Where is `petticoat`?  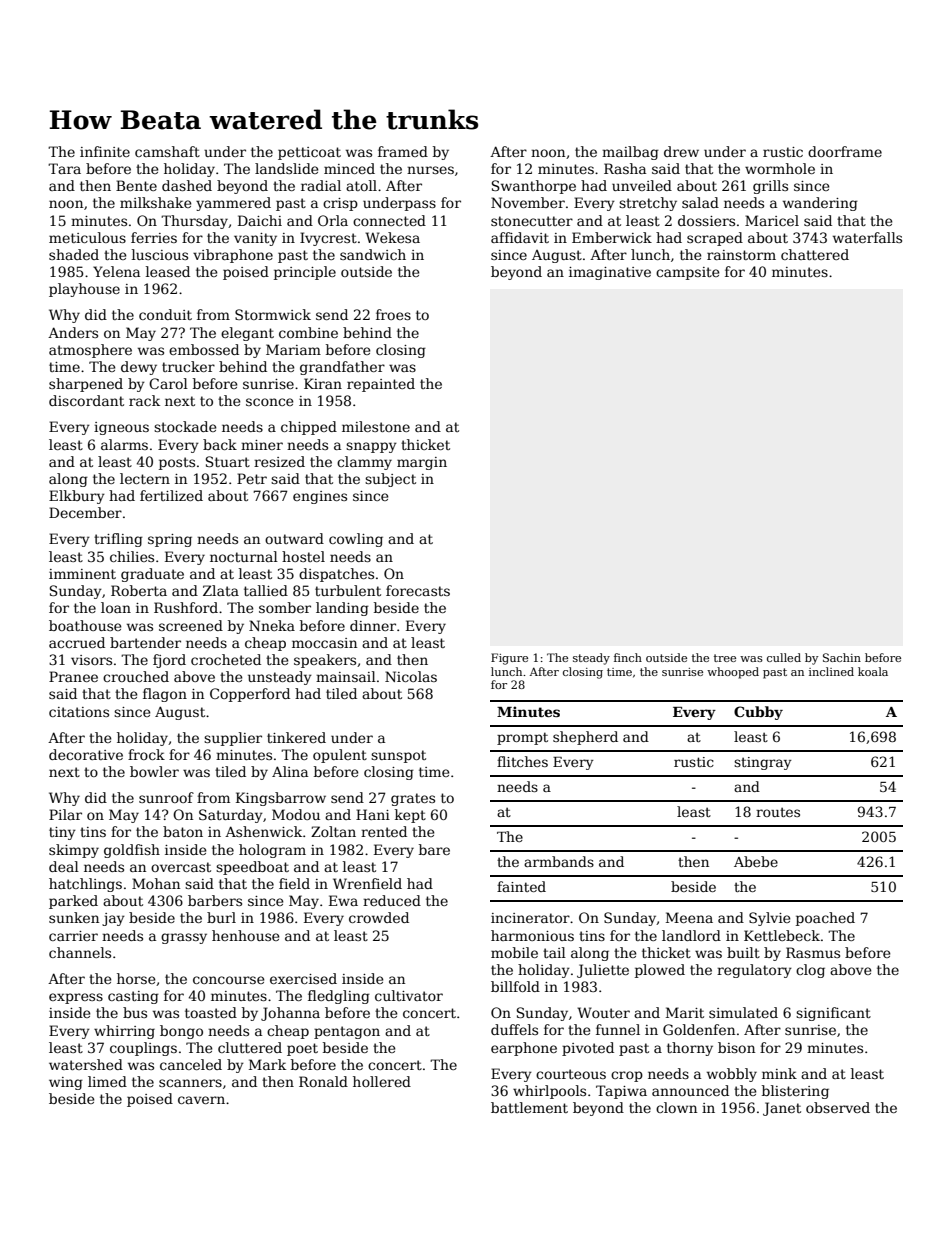 petticoat is located at coordinates (309, 153).
